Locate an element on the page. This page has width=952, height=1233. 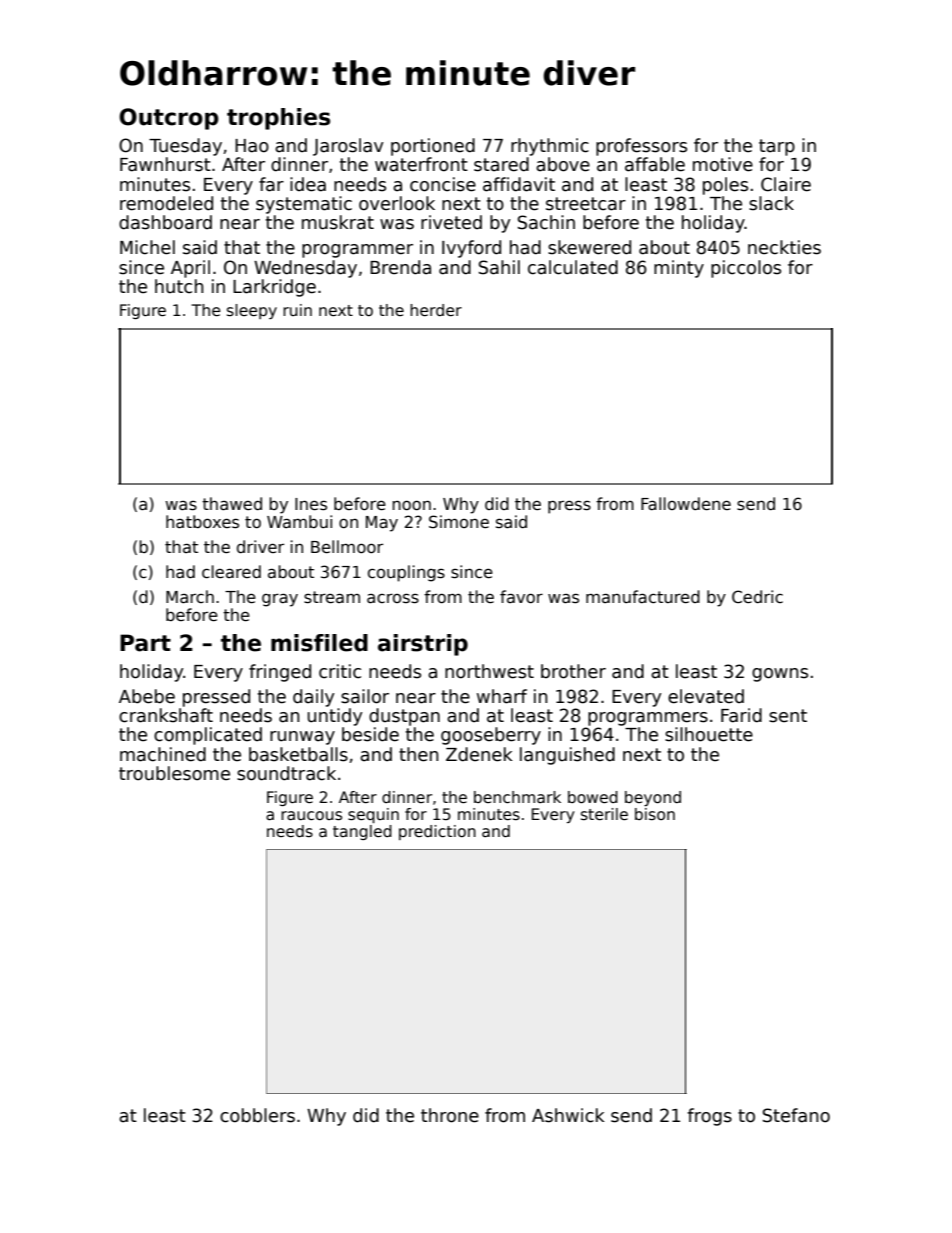
professors is located at coordinates (641, 147).
